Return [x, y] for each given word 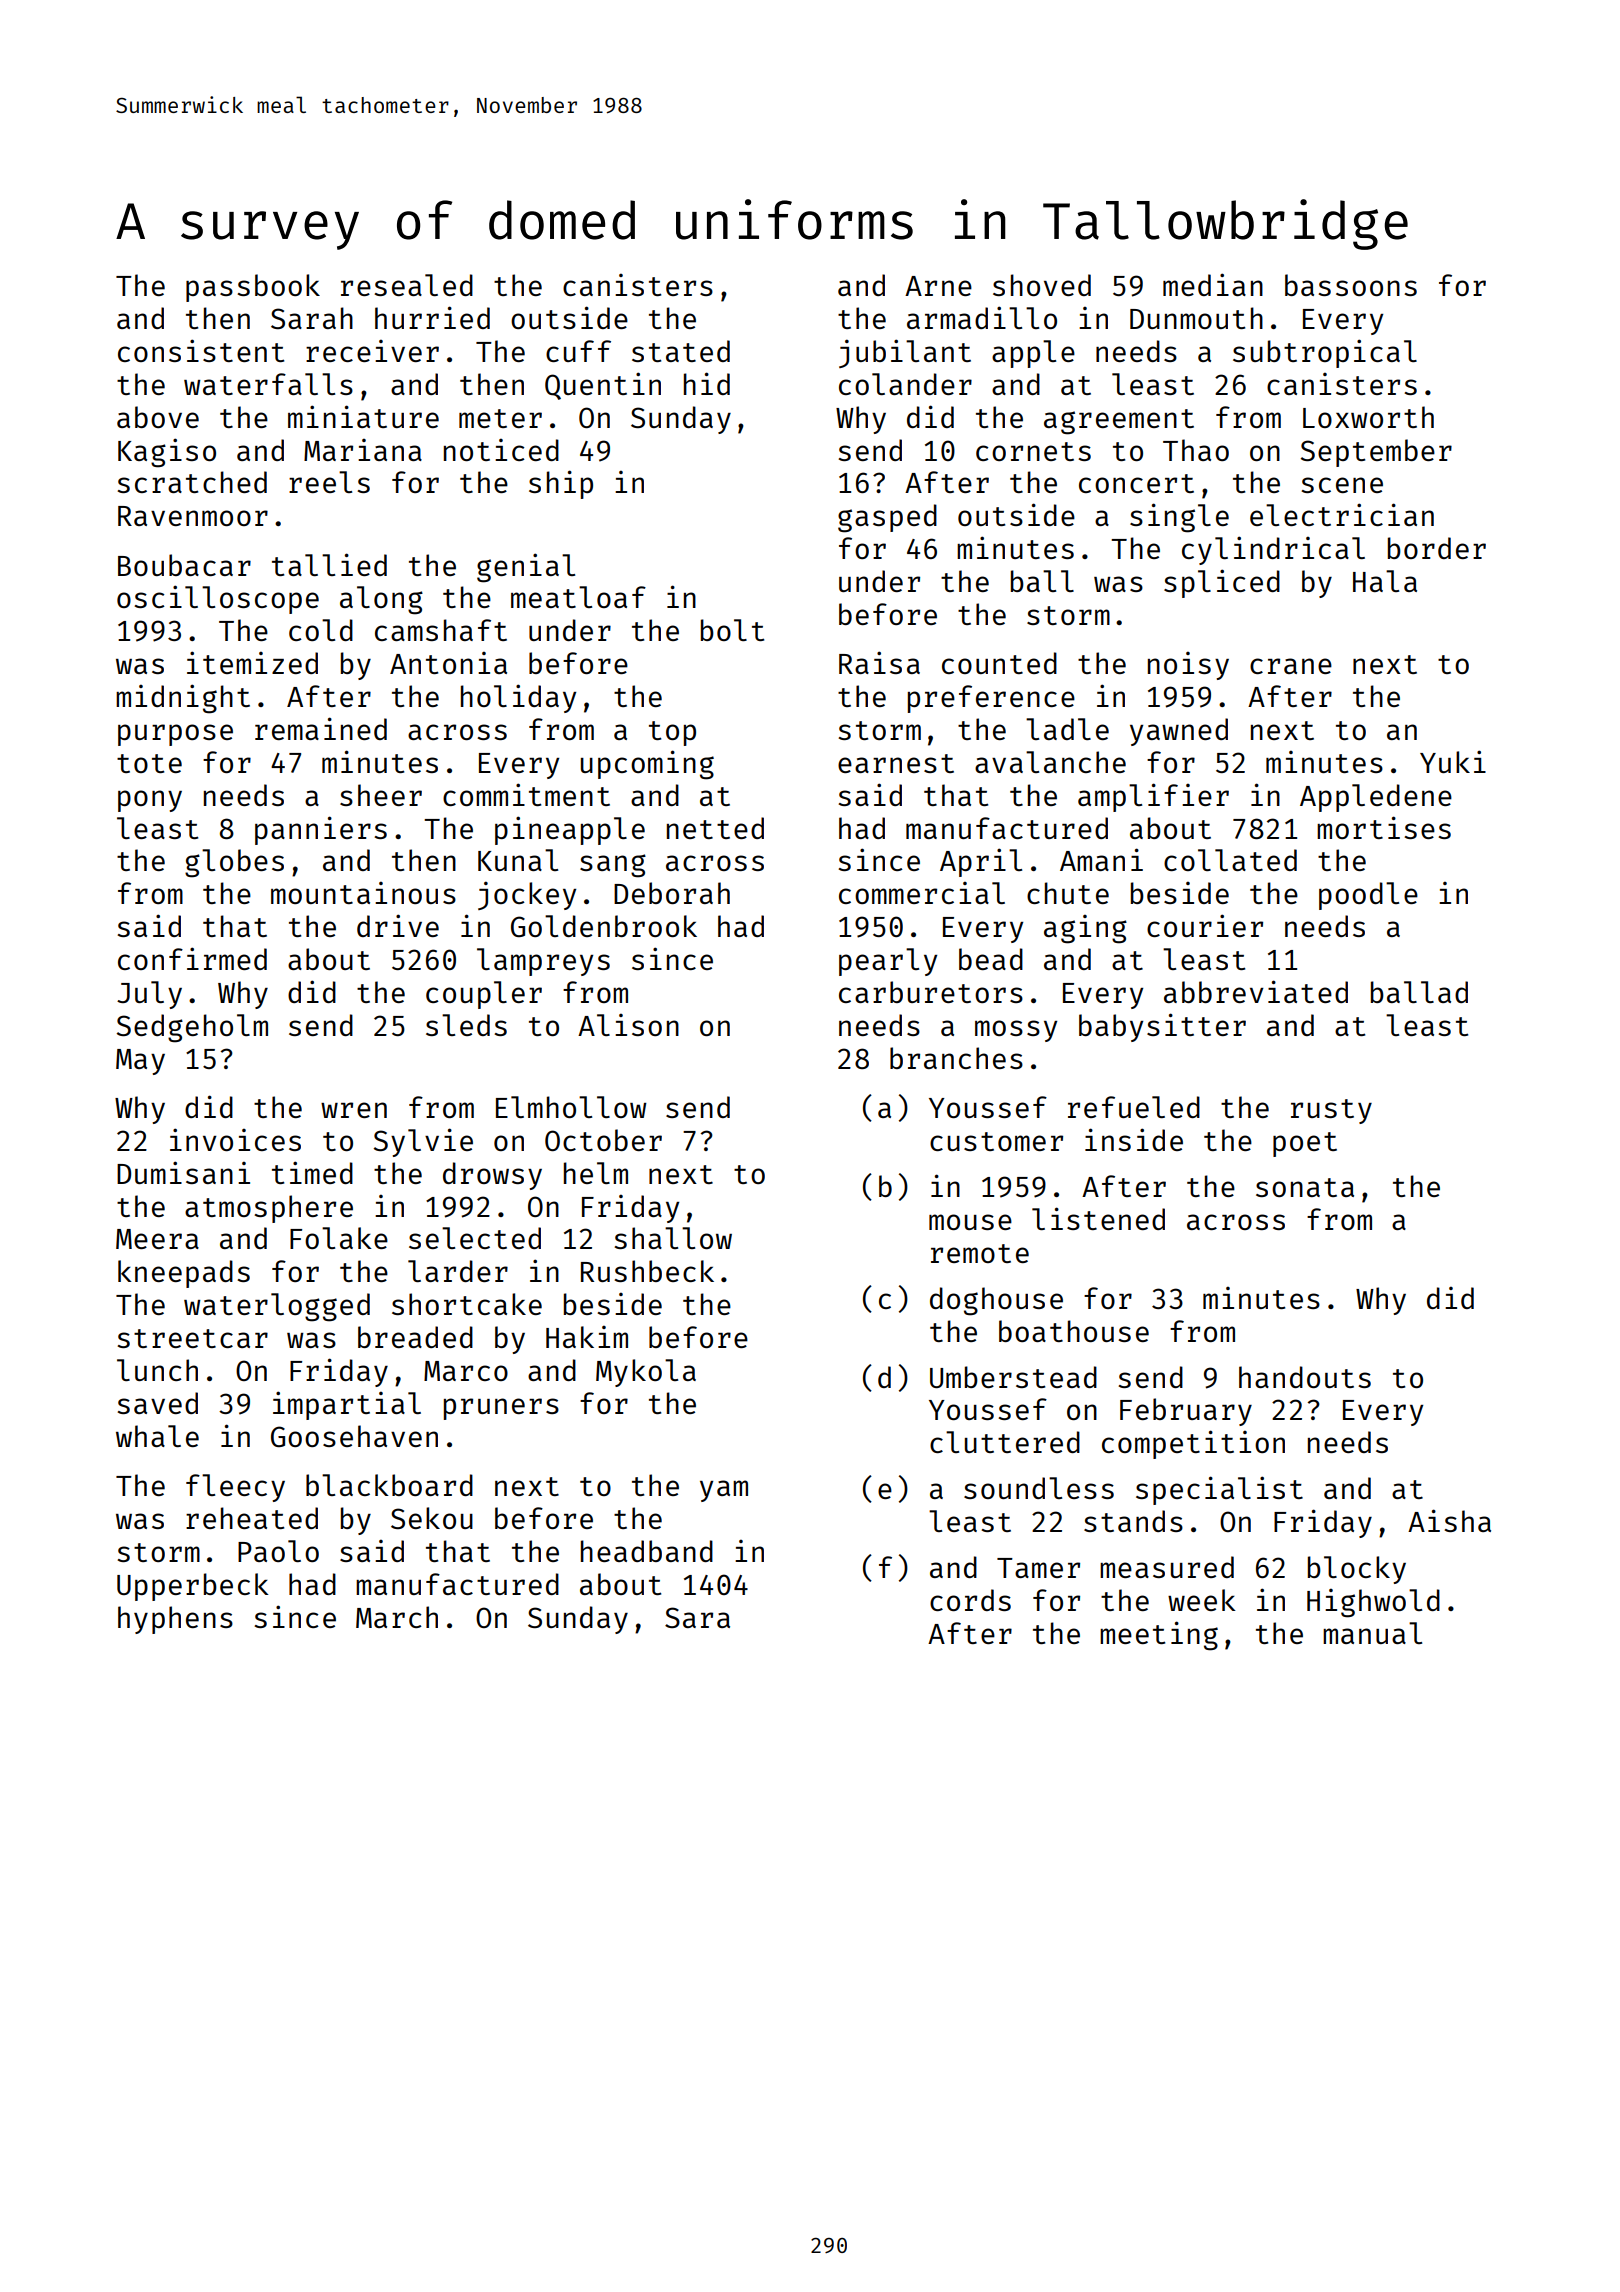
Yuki [1453, 761]
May [140, 1062]
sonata [1305, 1187]
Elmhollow [571, 1107]
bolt [732, 630]
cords [970, 1600]
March [397, 1617]
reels [329, 482]
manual [1372, 1633]
